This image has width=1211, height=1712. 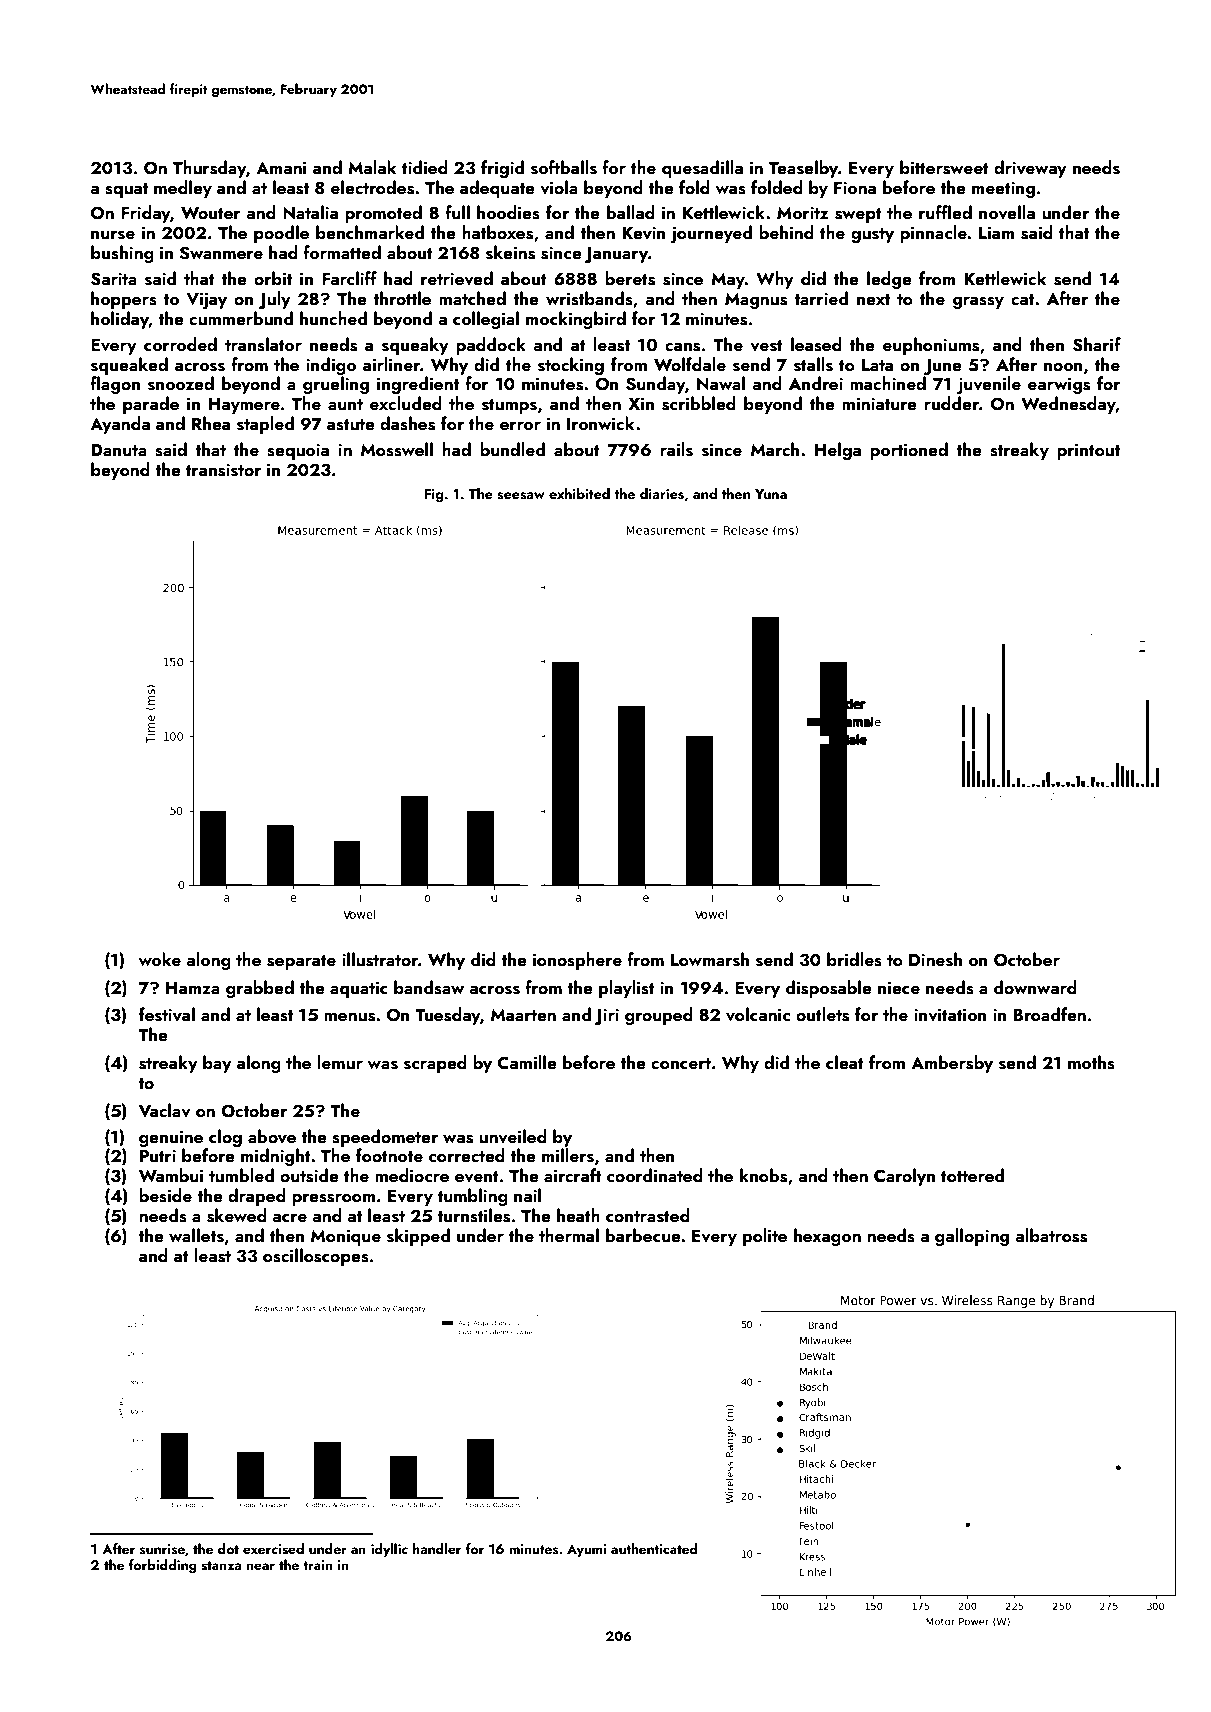 What do you see at coordinates (586, 1550) in the image?
I see `Ayumi` at bounding box center [586, 1550].
